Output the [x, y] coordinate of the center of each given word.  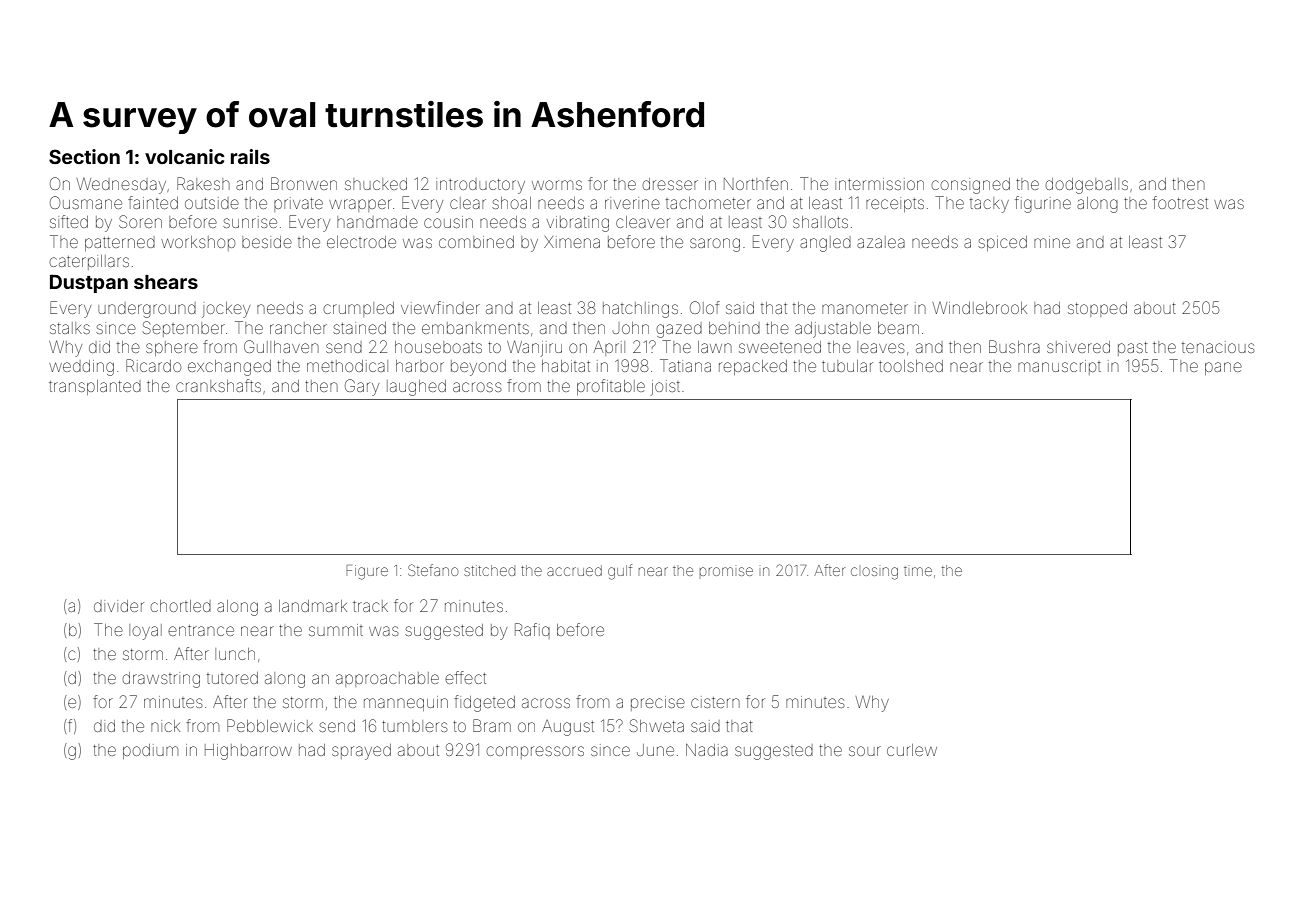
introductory [480, 186]
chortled [181, 606]
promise [726, 571]
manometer [865, 309]
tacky [989, 205]
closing [874, 573]
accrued [574, 570]
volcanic [185, 156]
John [631, 328]
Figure [367, 572]
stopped [1097, 309]
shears [166, 282]
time [918, 571]
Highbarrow [248, 752]
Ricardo [153, 365]
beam [898, 328]
